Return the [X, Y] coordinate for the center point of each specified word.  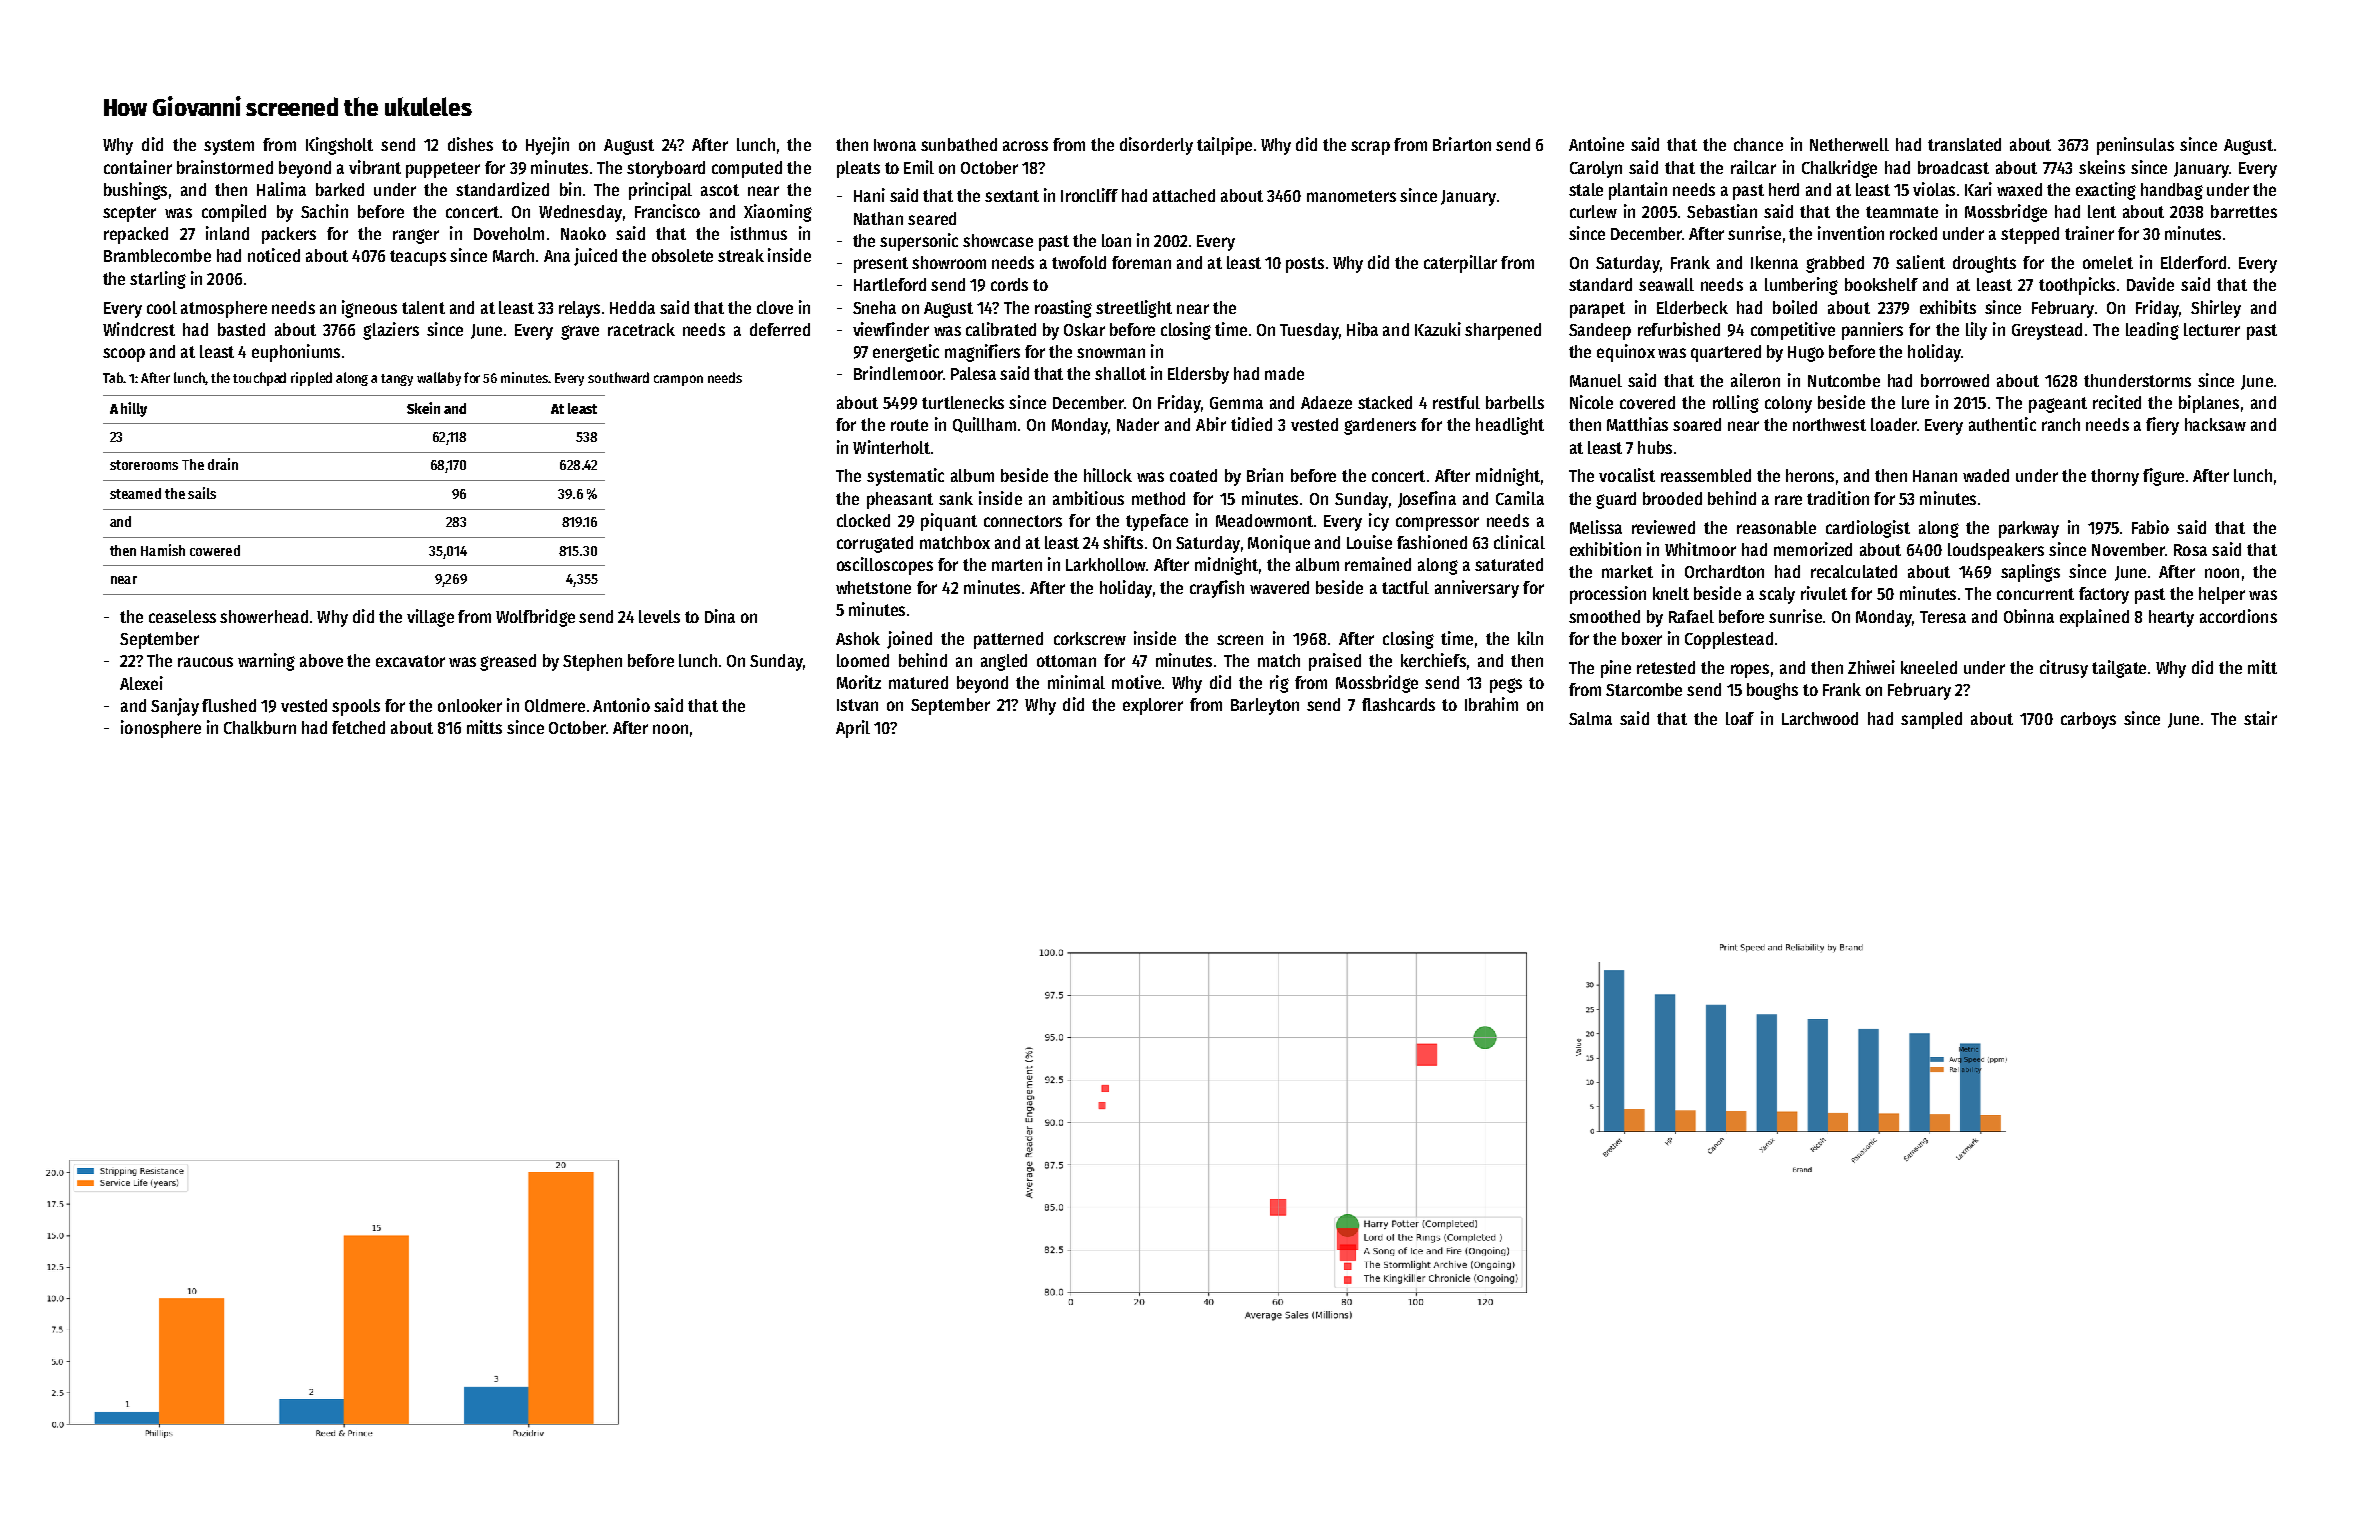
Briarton [1462, 144]
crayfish [1217, 589]
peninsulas [2135, 146]
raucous [205, 662]
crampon [678, 380]
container [138, 167]
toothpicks [2077, 286]
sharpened [1503, 331]
